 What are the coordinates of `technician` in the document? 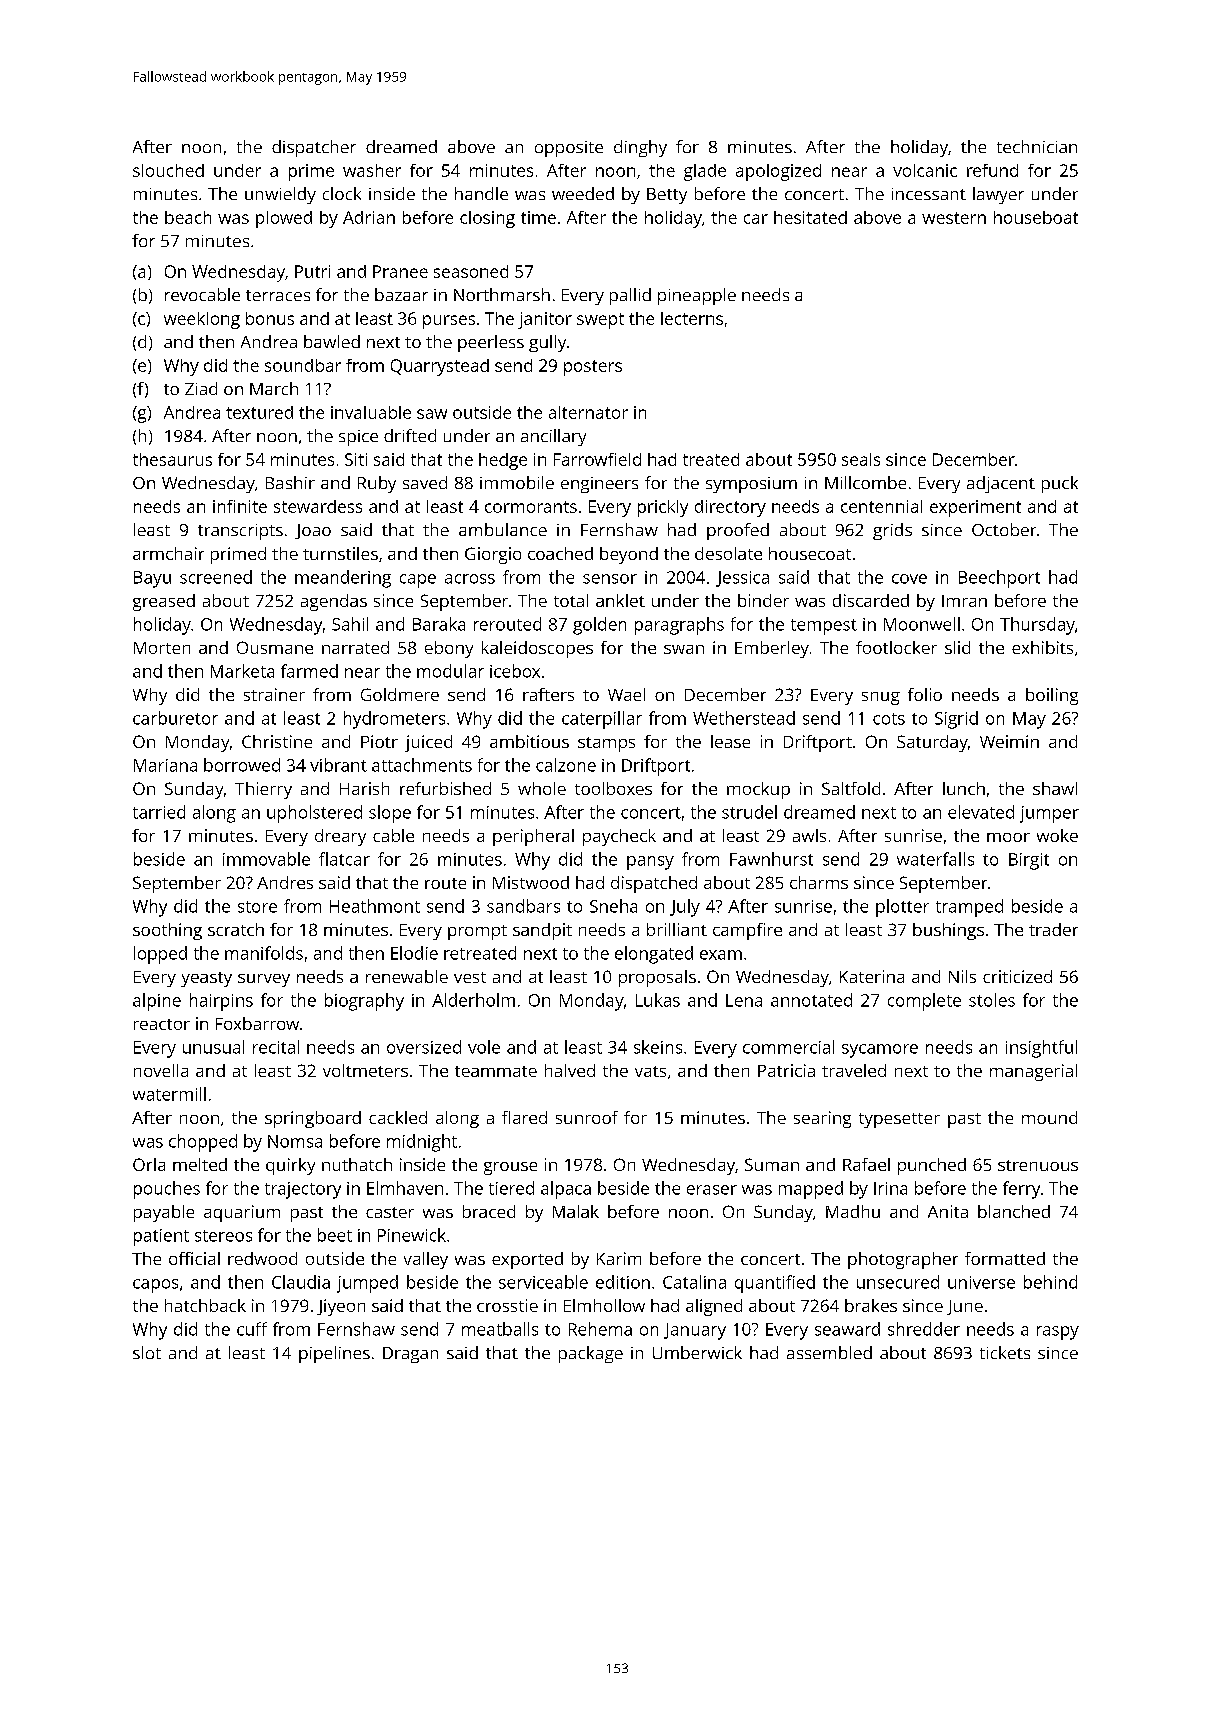 It's located at (1037, 146).
